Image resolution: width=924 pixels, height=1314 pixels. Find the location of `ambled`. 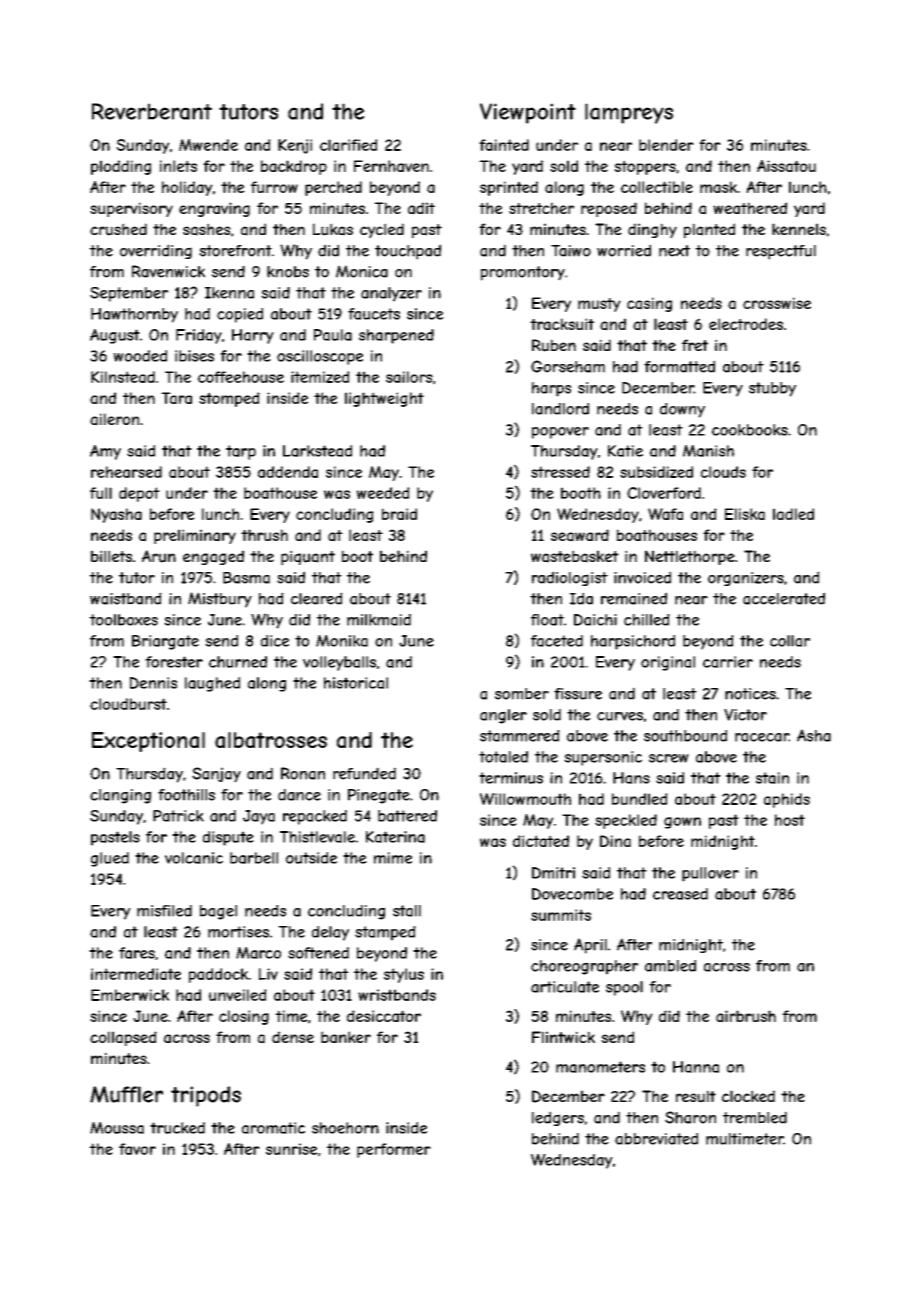

ambled is located at coordinates (670, 966).
